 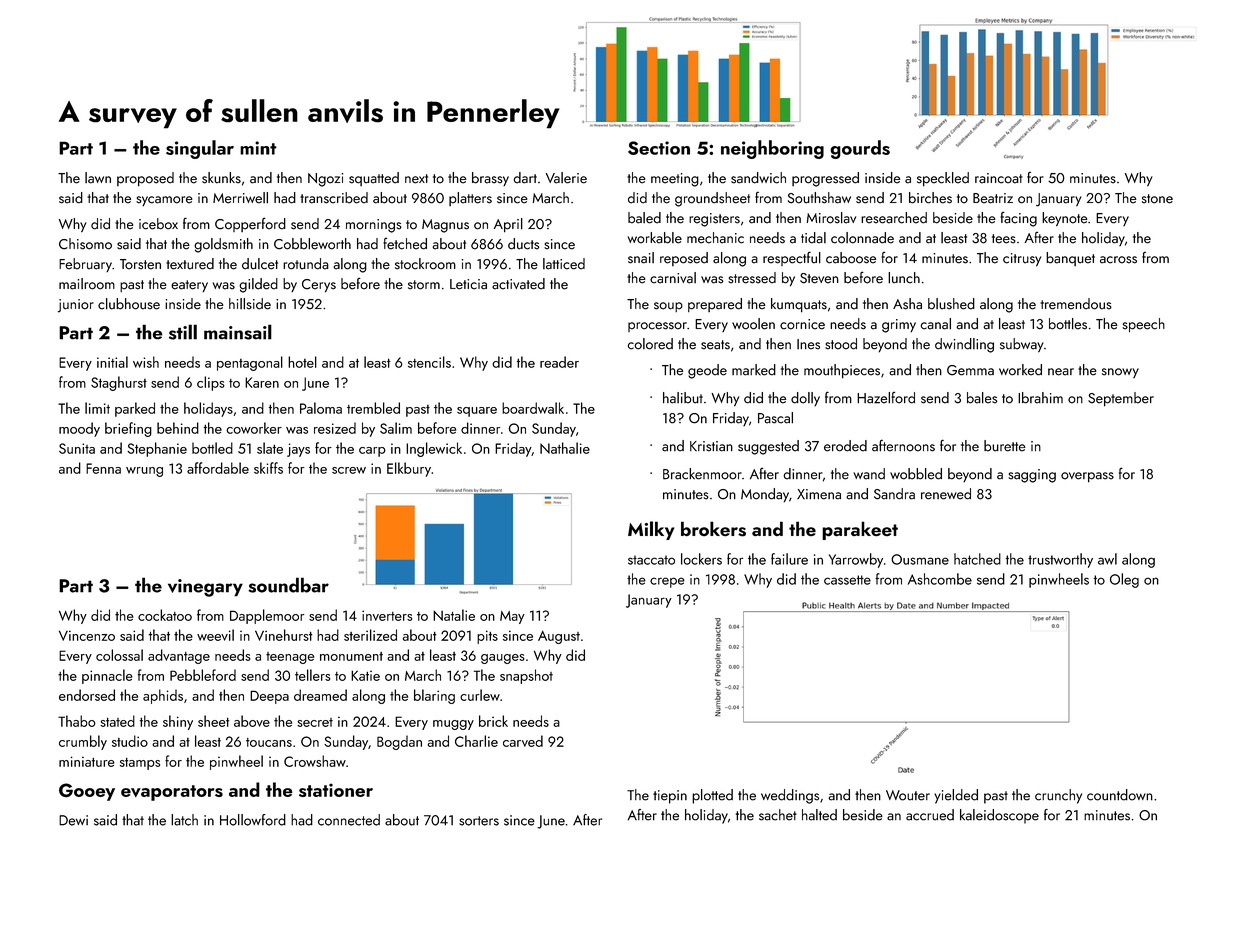 I want to click on colonnade, so click(x=862, y=238).
